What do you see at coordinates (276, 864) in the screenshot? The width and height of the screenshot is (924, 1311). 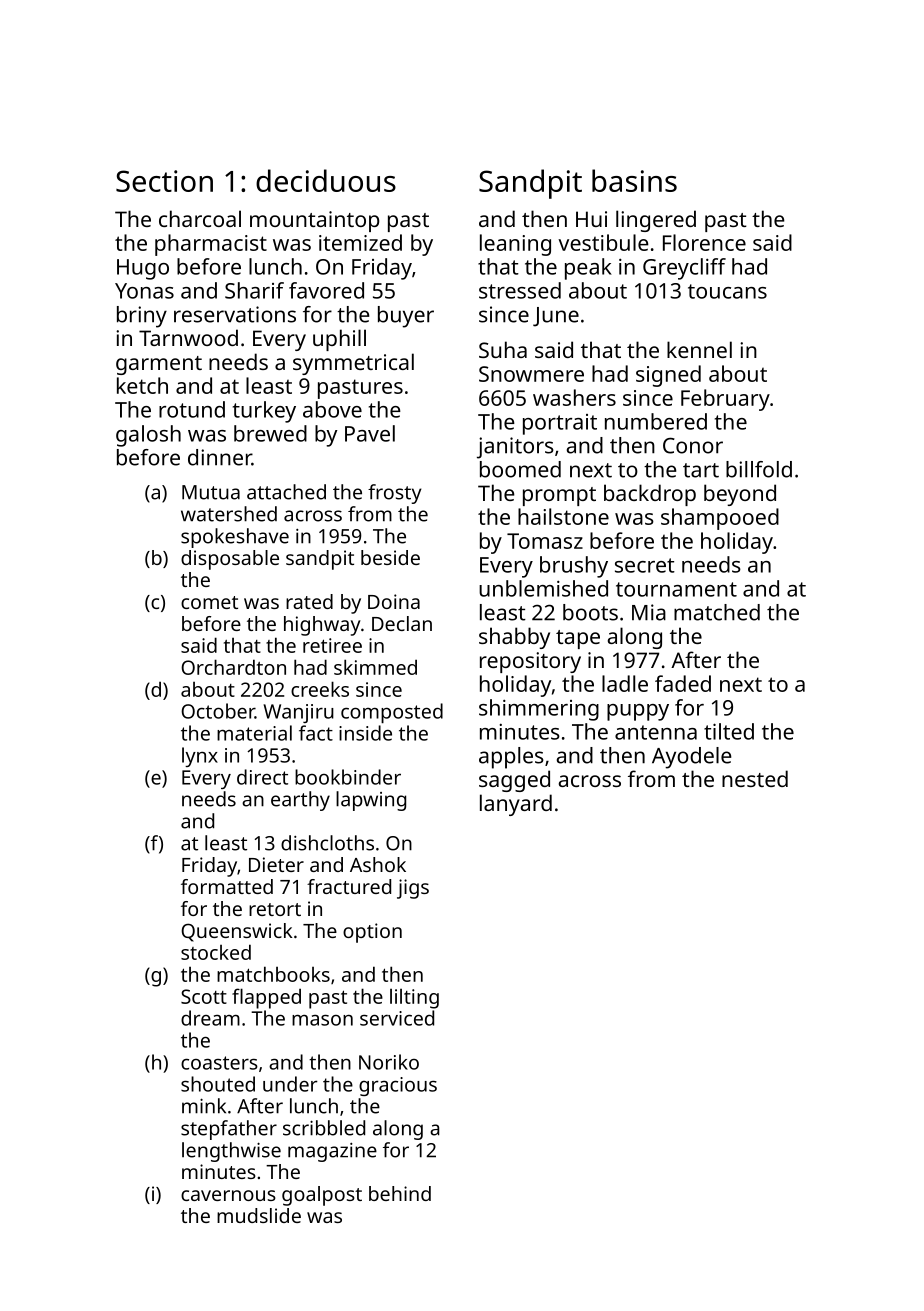 I see `Dieter` at bounding box center [276, 864].
